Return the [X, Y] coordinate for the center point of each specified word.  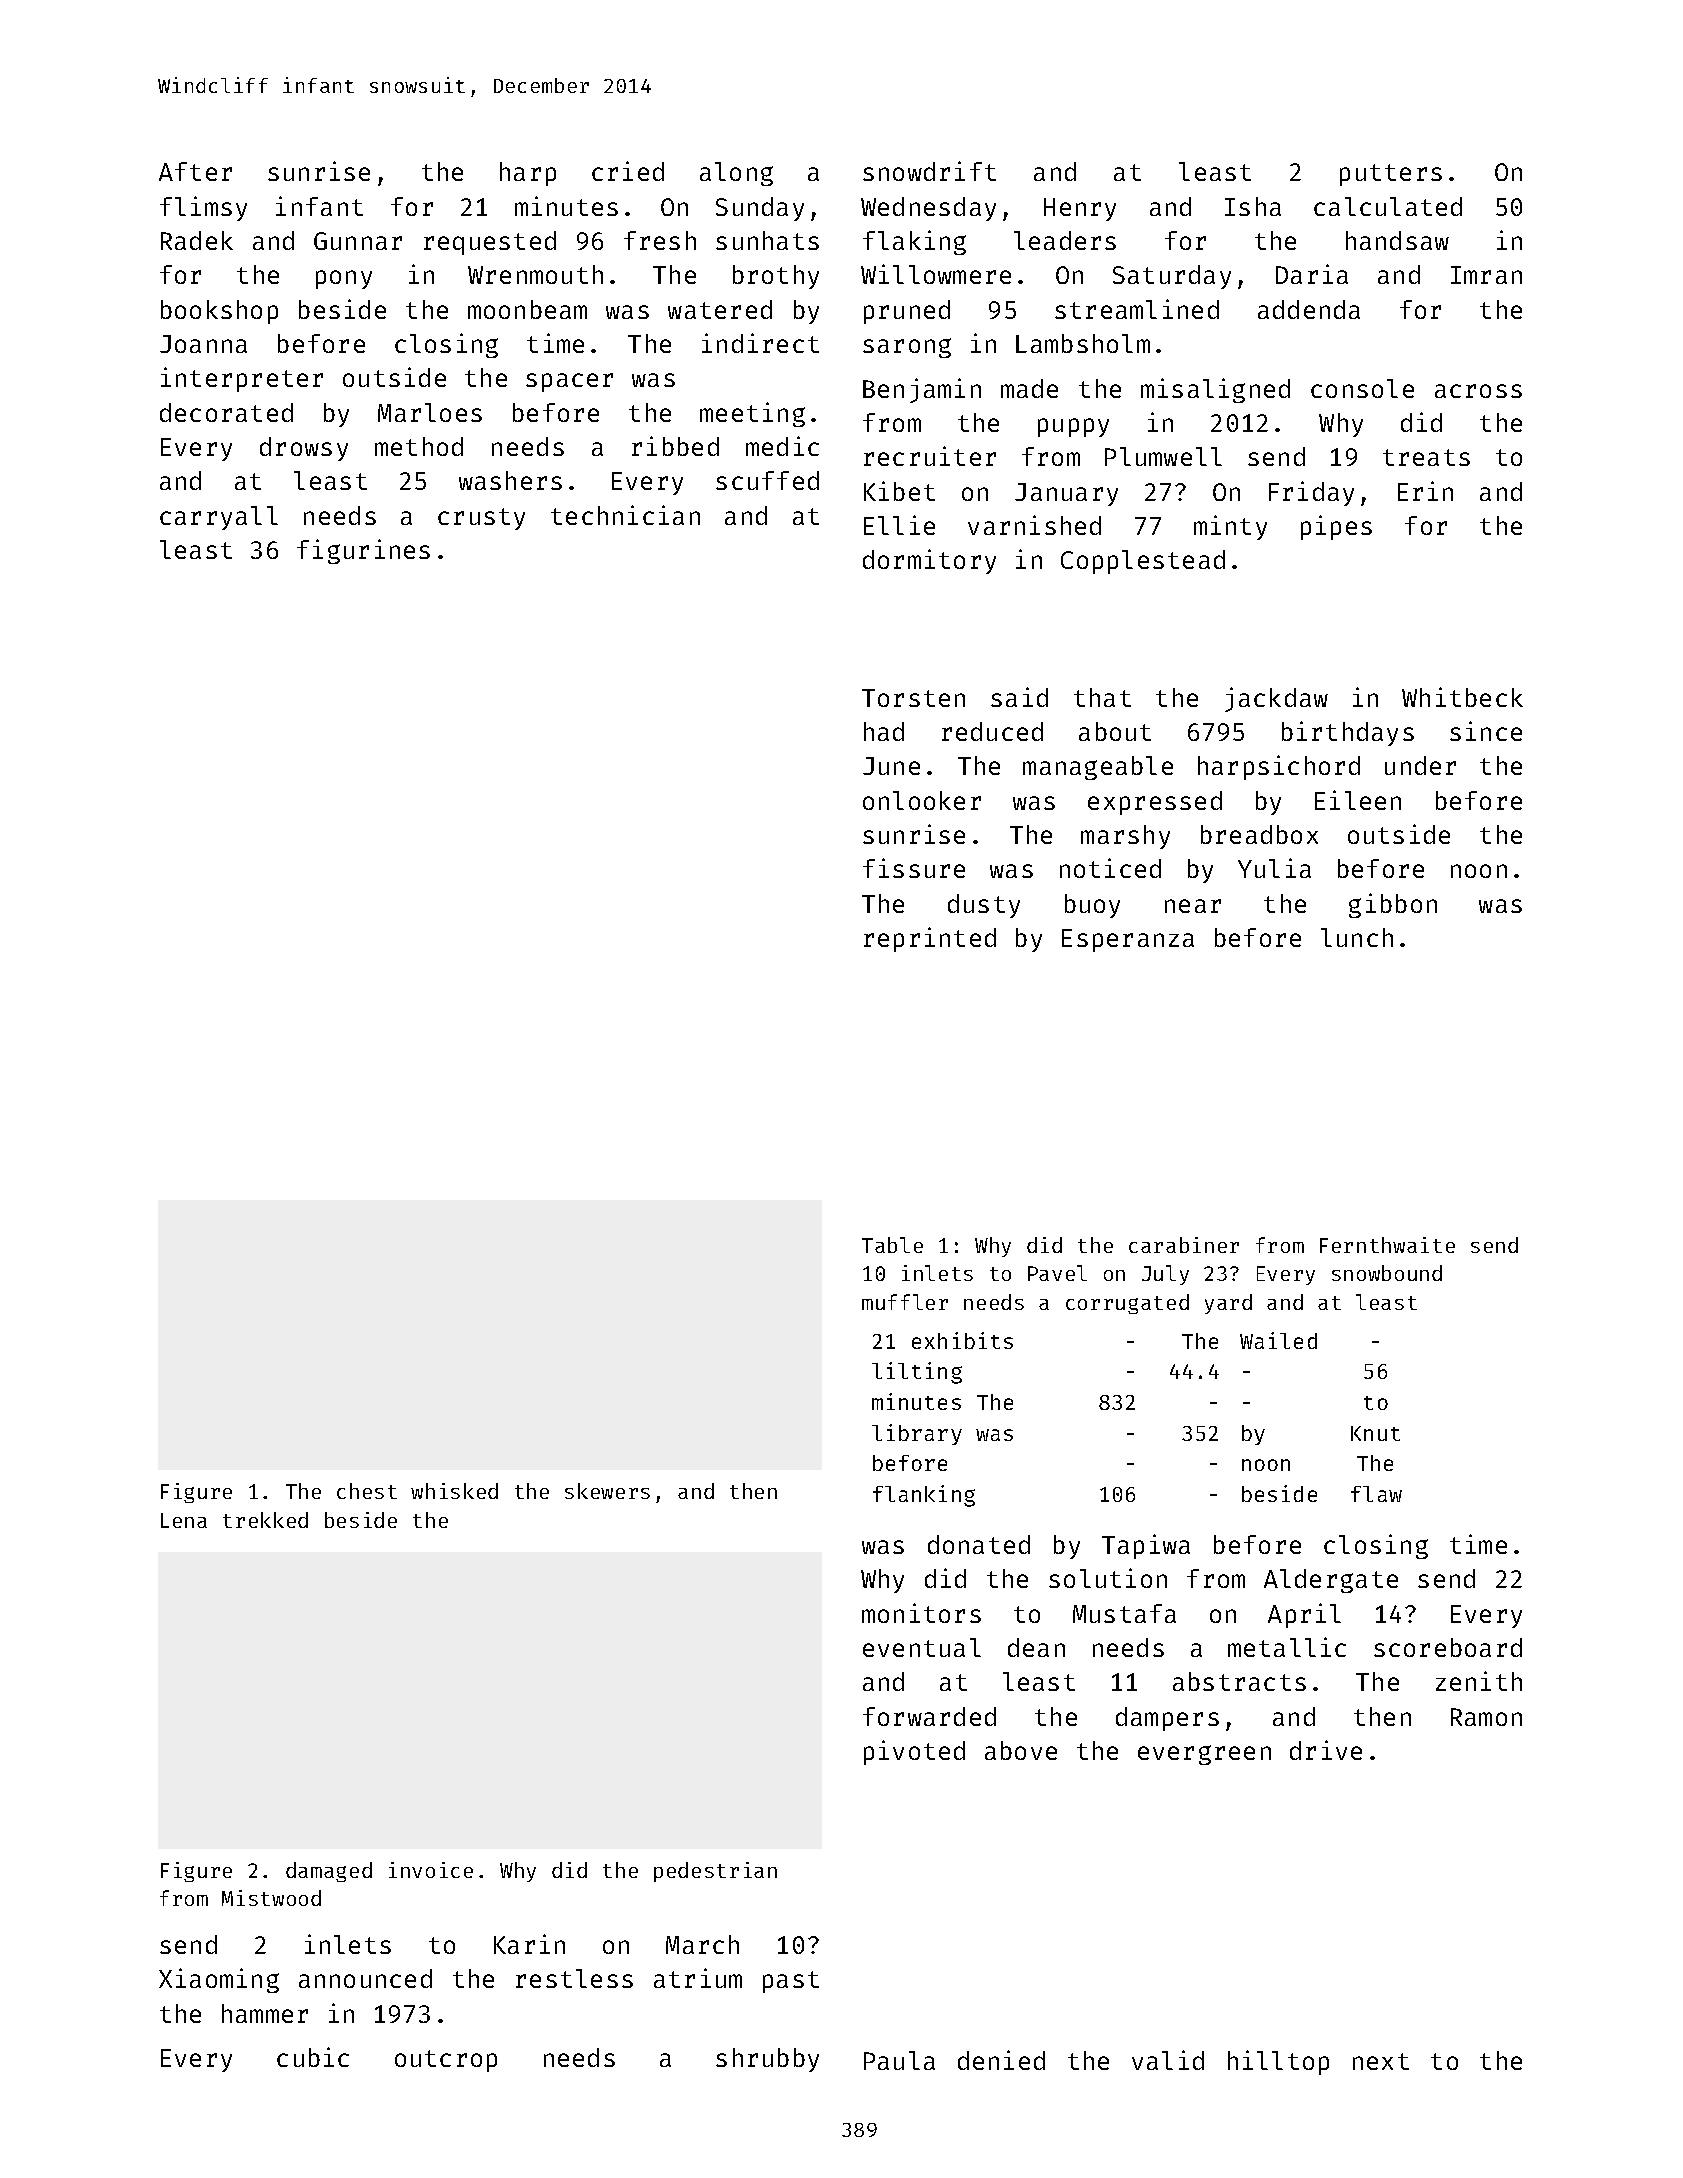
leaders [1065, 240]
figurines [363, 551]
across [1478, 391]
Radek [197, 240]
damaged [329, 1872]
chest [367, 1491]
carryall [219, 518]
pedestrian [715, 1872]
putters [1391, 175]
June [891, 766]
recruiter [930, 456]
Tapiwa [1146, 1546]
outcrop [446, 2061]
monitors [921, 1613]
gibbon [1393, 905]
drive [1326, 1750]
